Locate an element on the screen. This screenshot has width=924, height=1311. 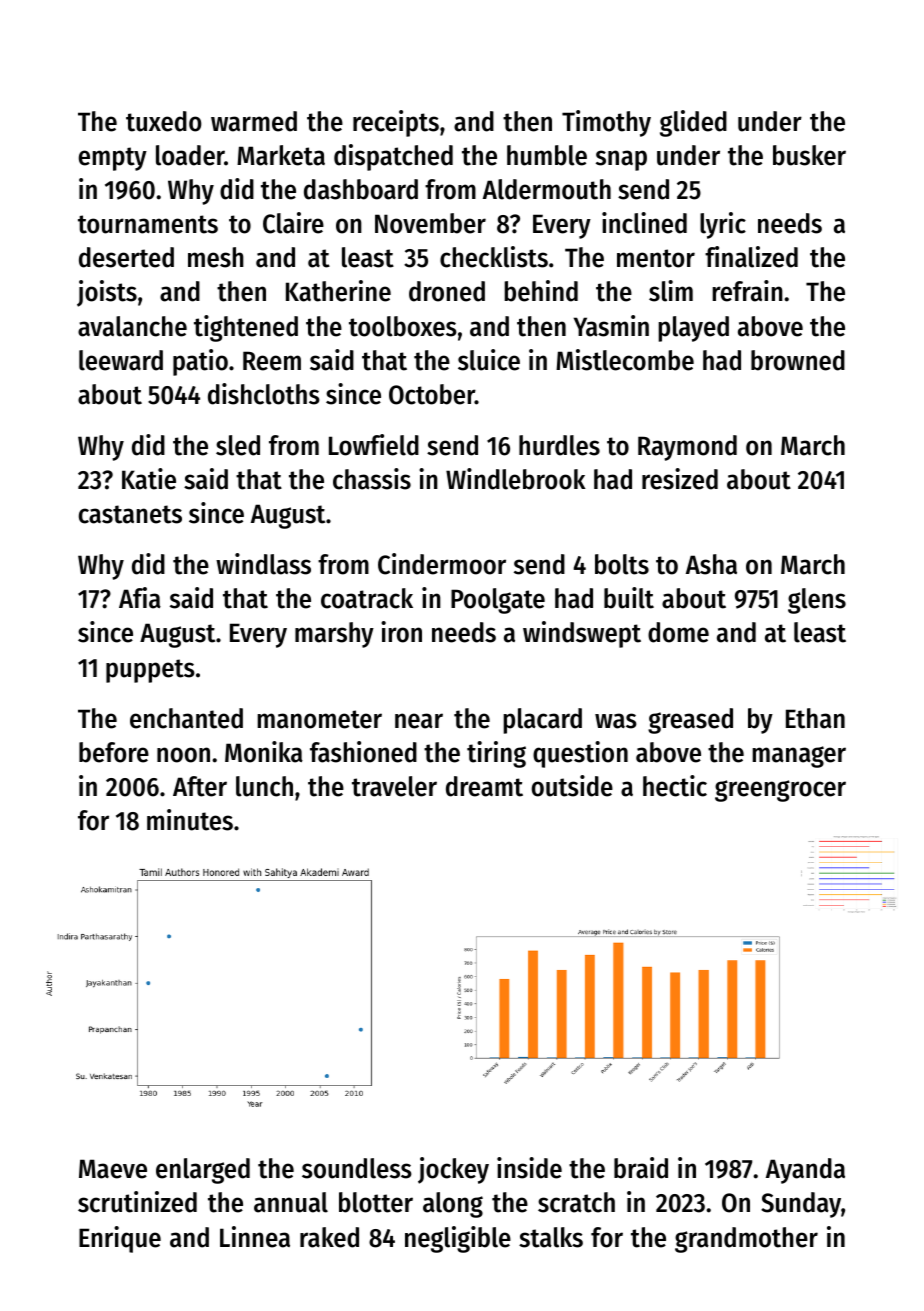
tuxedo is located at coordinates (164, 121).
